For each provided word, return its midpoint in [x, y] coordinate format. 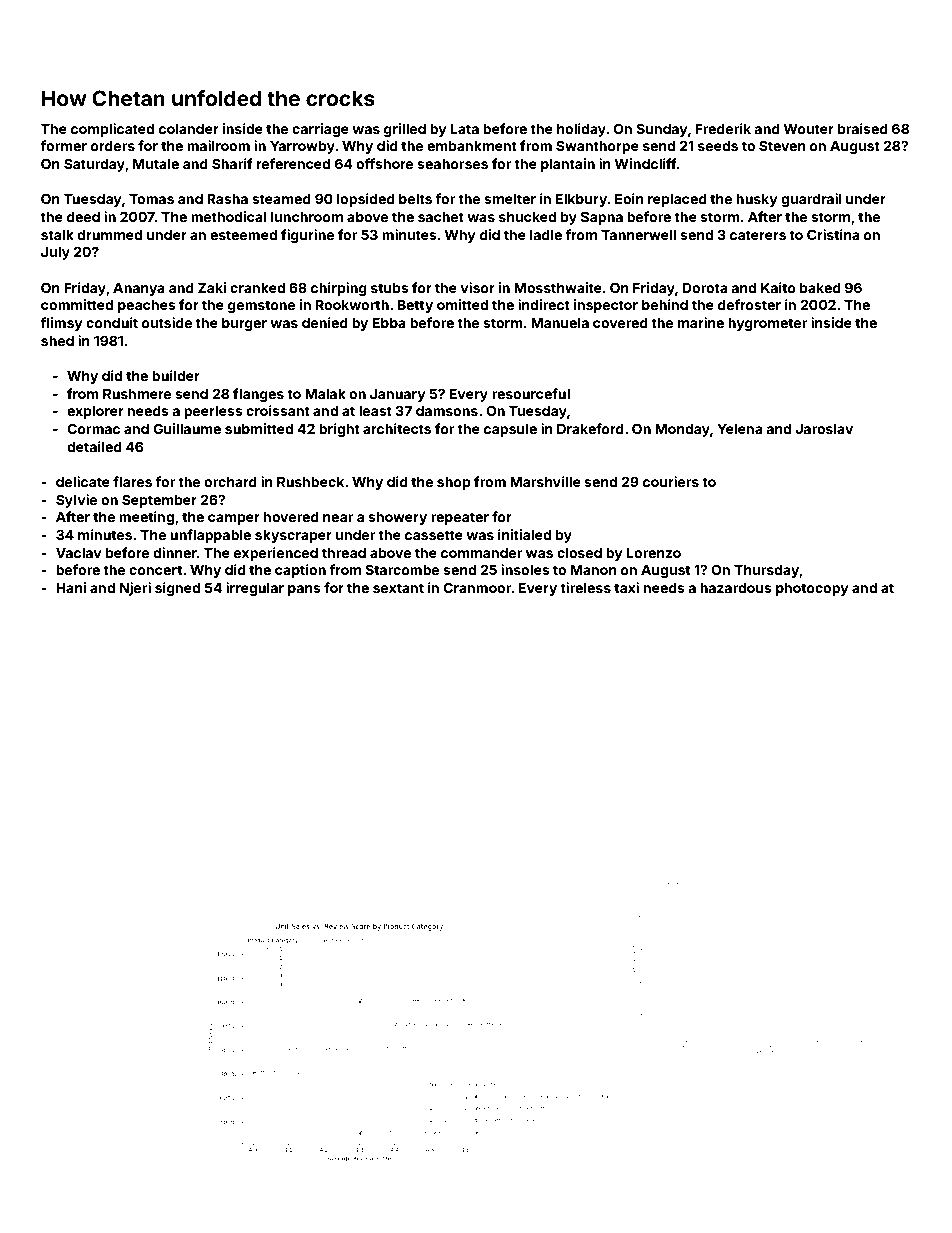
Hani [71, 587]
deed [83, 217]
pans [304, 590]
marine [701, 322]
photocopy [812, 589]
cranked [257, 288]
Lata [465, 129]
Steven [782, 145]
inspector [606, 306]
